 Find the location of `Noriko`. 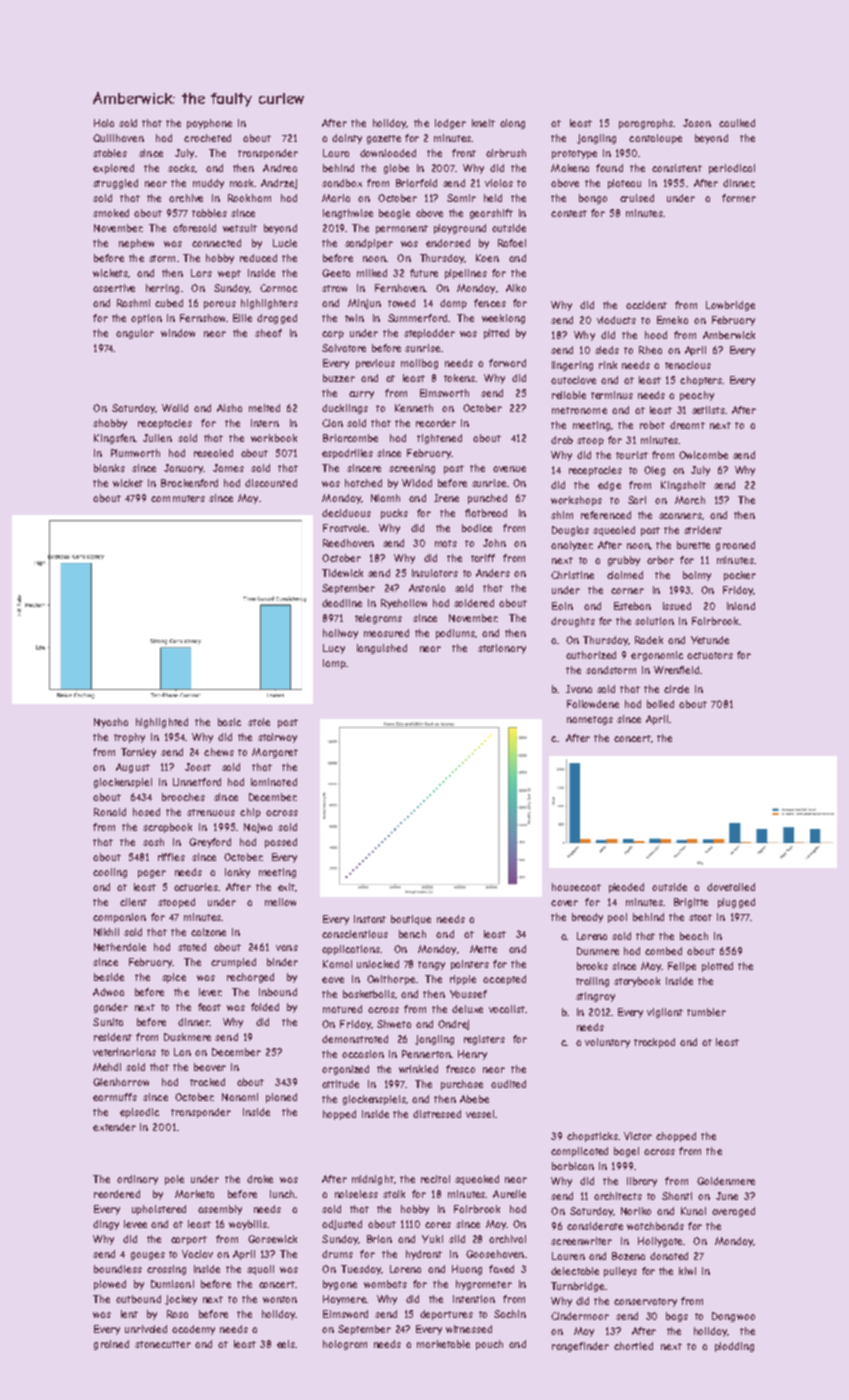

Noriko is located at coordinates (636, 1211).
